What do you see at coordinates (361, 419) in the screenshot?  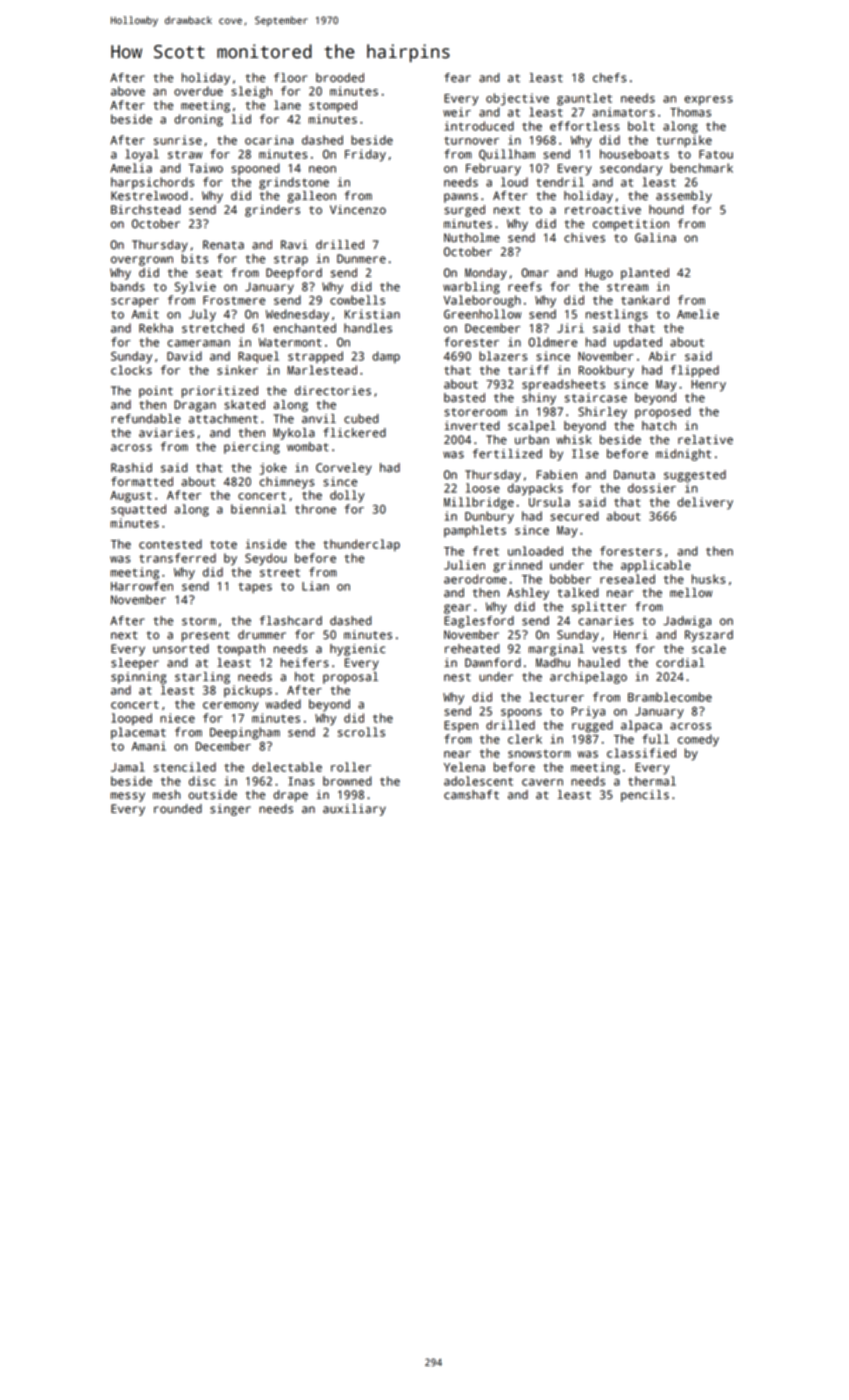 I see `cubed` at bounding box center [361, 419].
